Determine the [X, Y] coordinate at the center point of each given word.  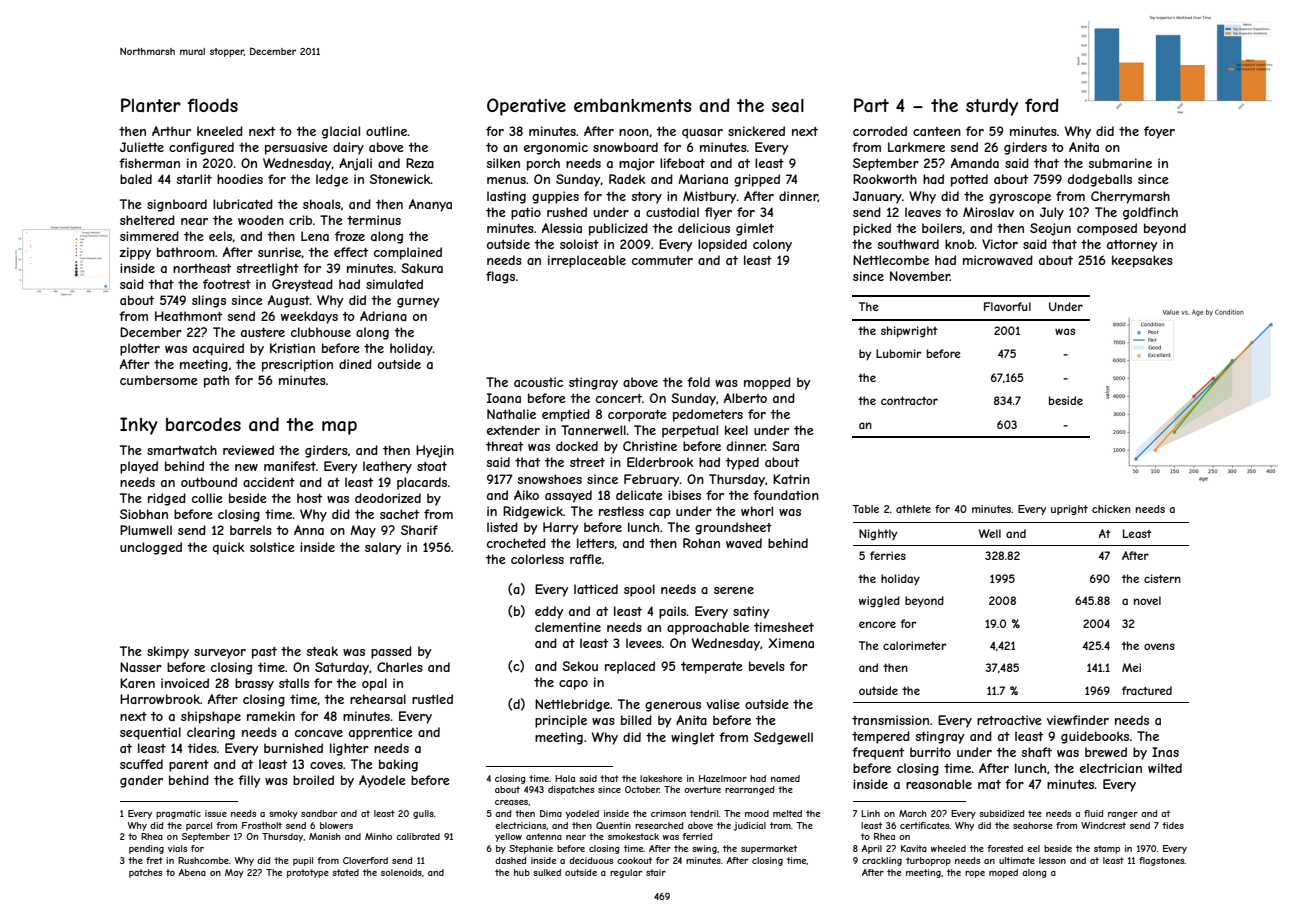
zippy [135, 253]
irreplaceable [587, 261]
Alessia [562, 228]
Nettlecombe [891, 260]
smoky [283, 814]
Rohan [701, 543]
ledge [332, 180]
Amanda [975, 163]
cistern [1162, 578]
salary [383, 548]
